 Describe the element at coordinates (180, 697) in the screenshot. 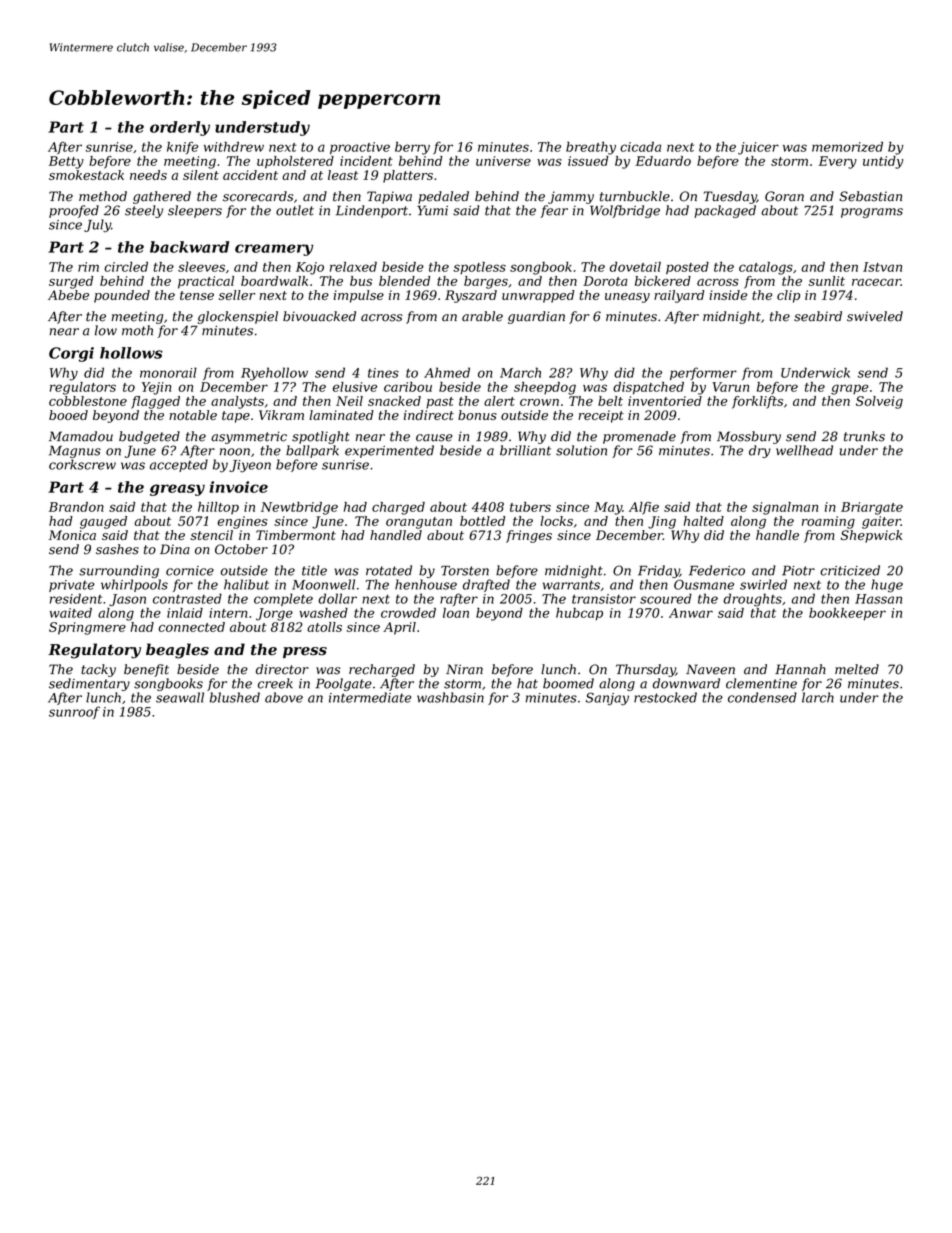

I see `seawall` at that location.
